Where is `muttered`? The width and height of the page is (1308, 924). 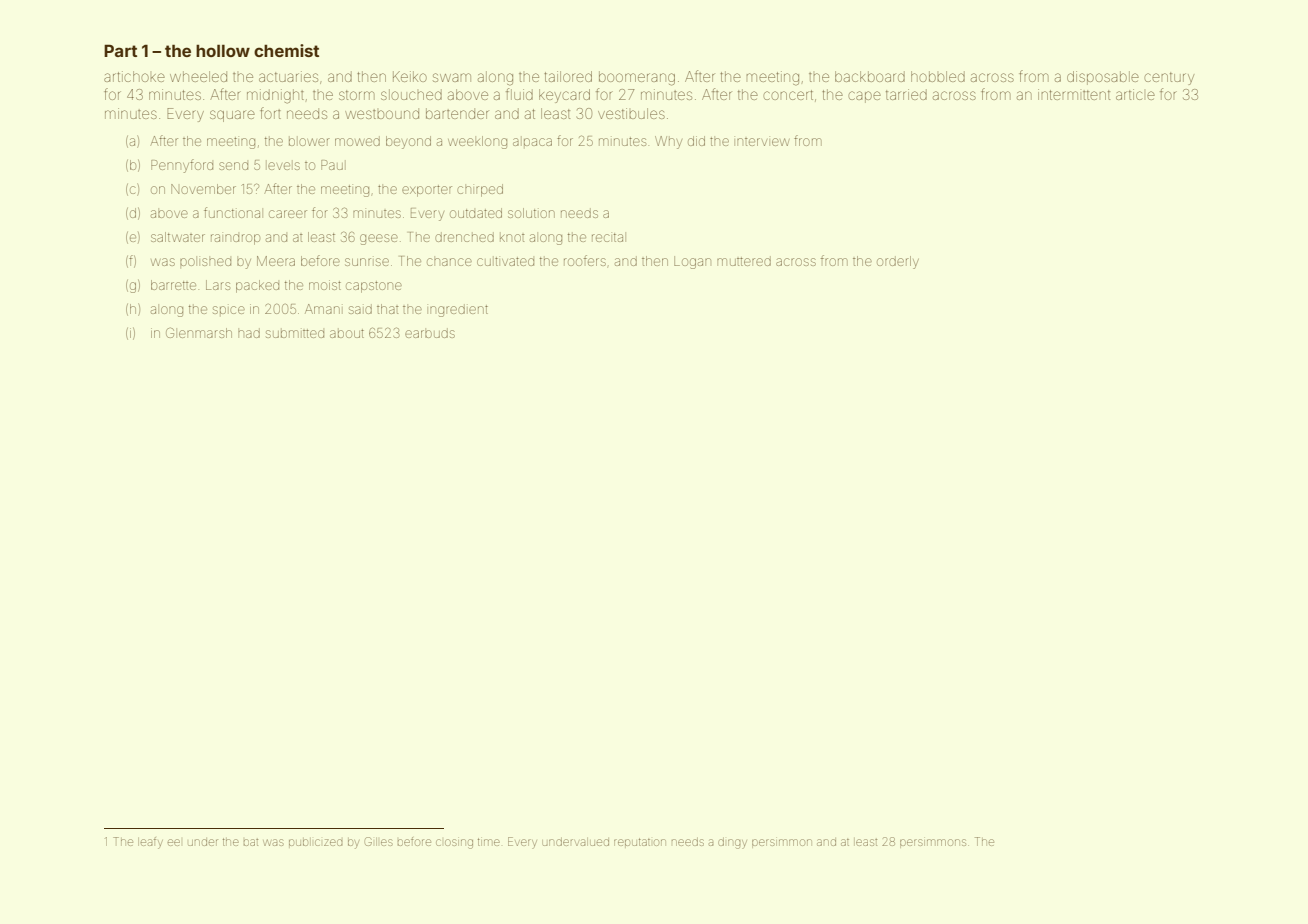
muttered is located at coordinates (744, 261).
